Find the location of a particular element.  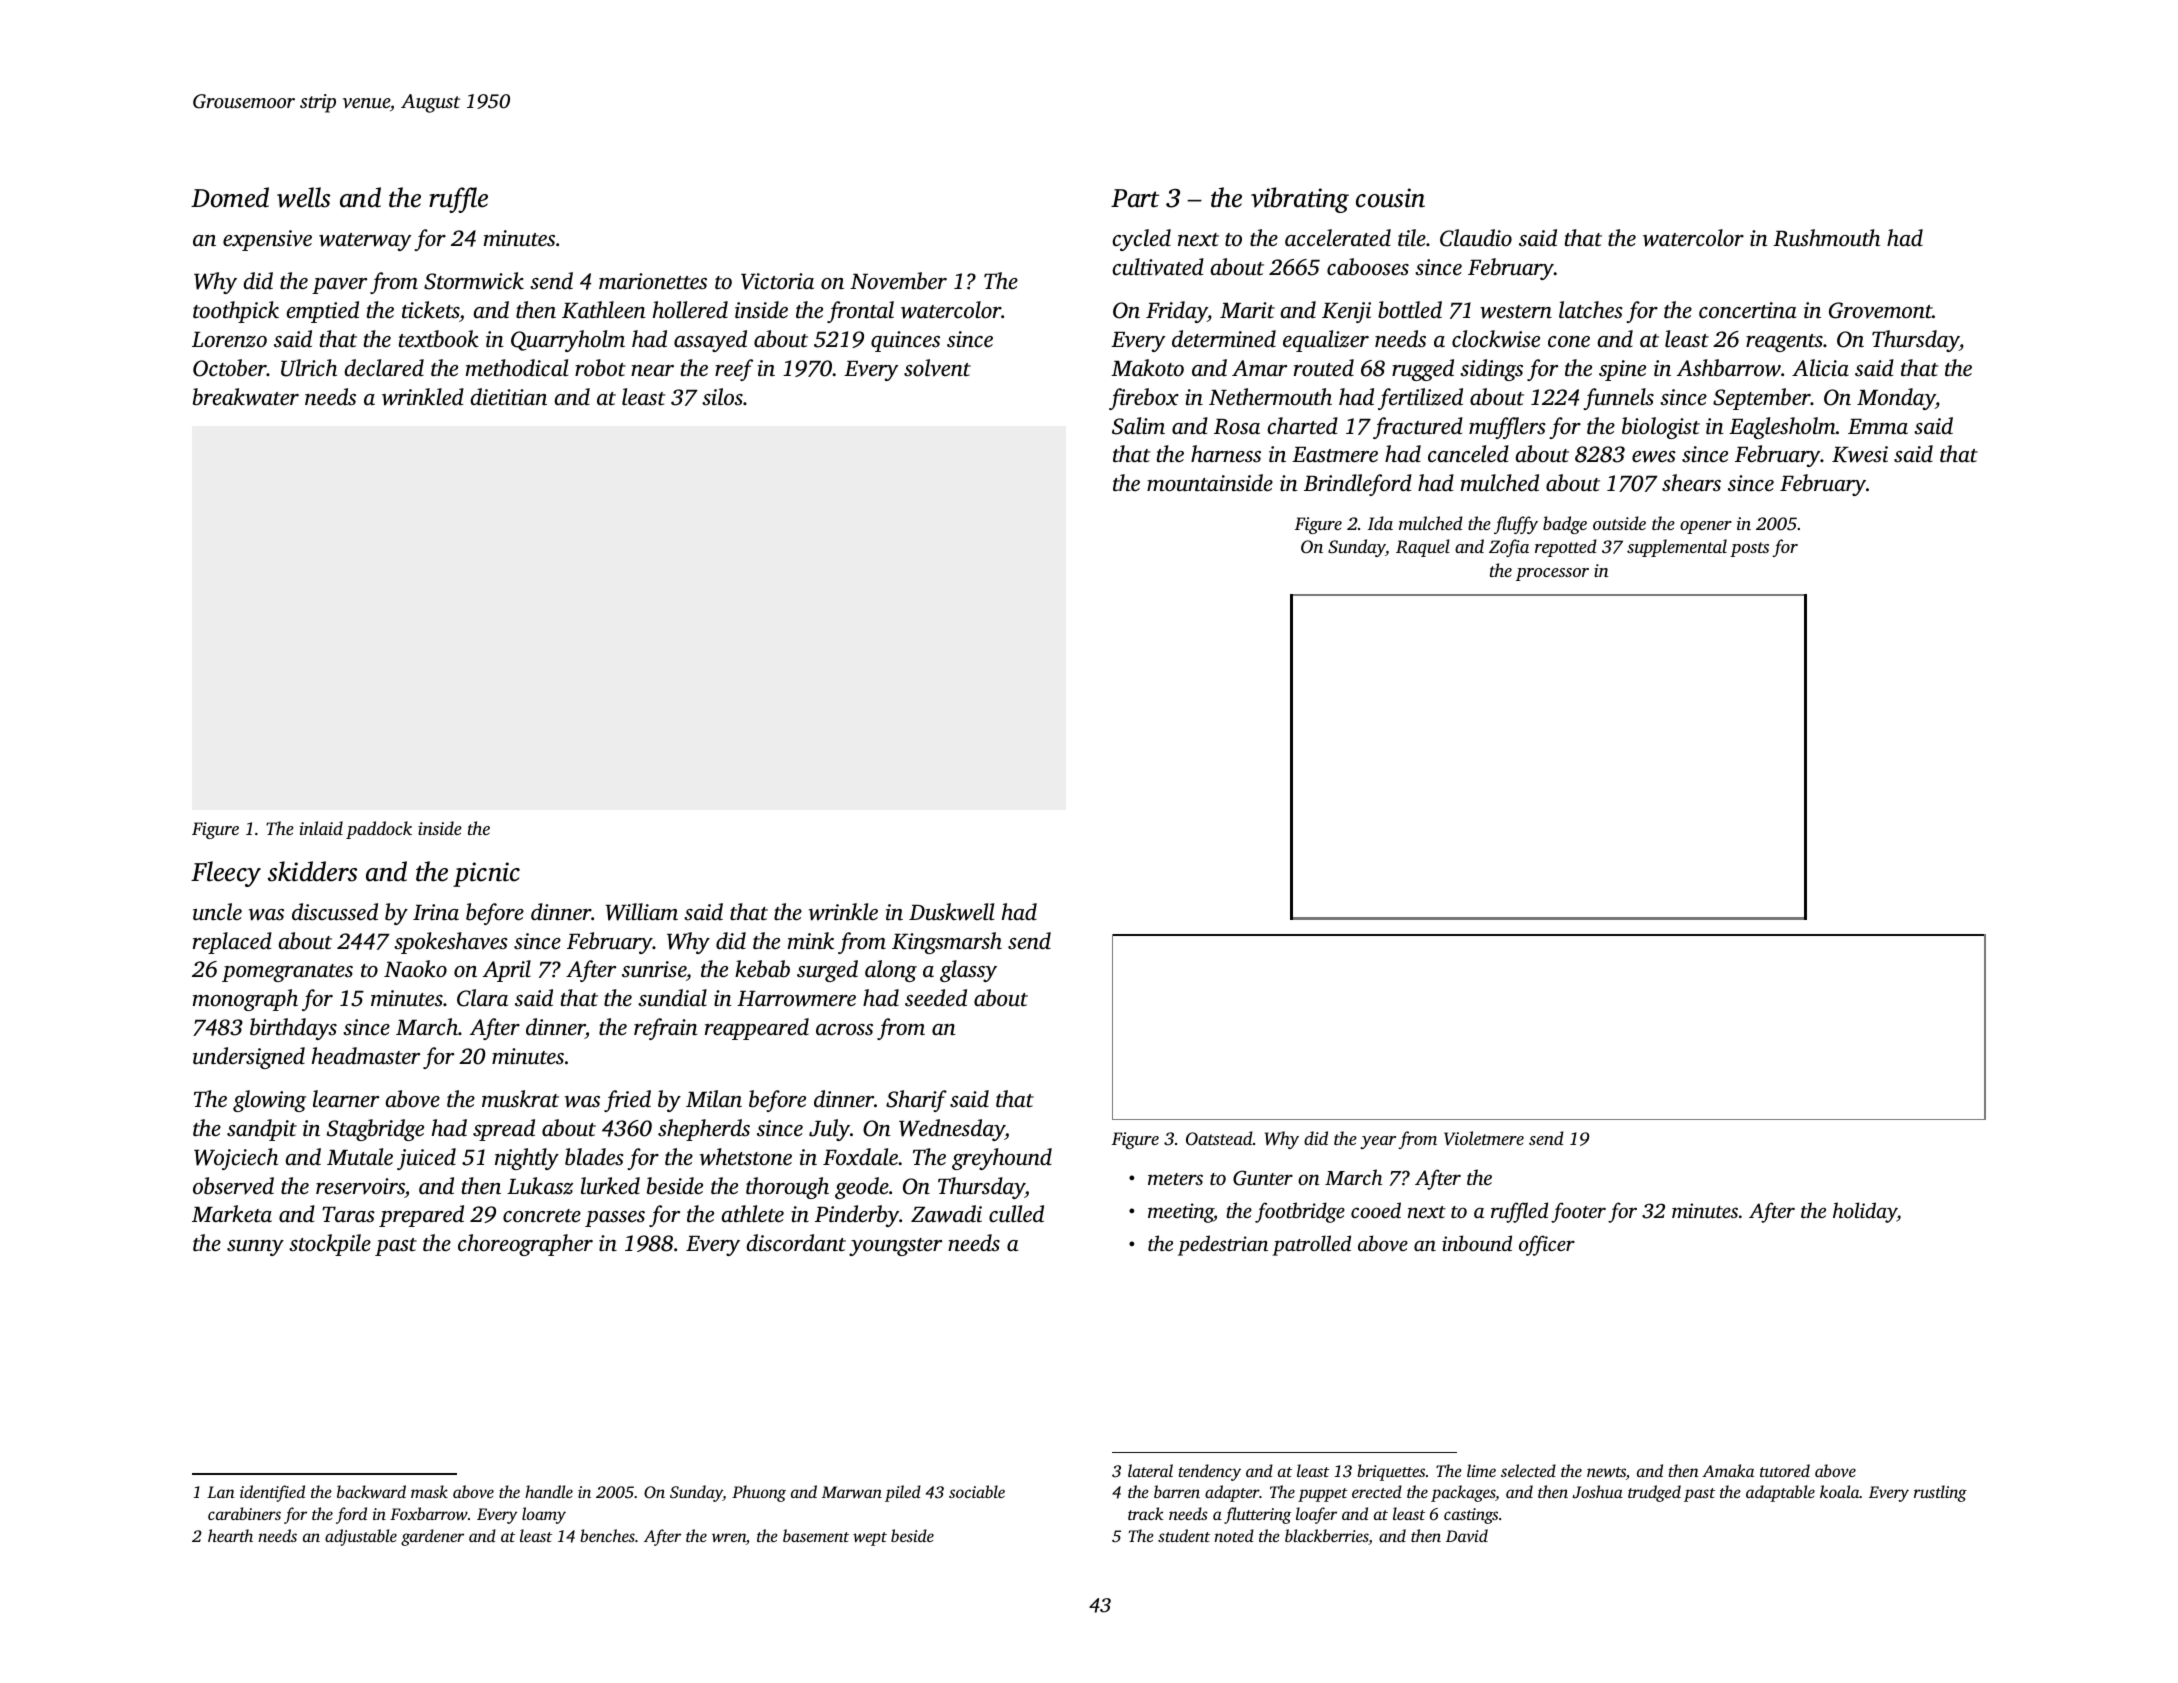

wept is located at coordinates (870, 1539).
